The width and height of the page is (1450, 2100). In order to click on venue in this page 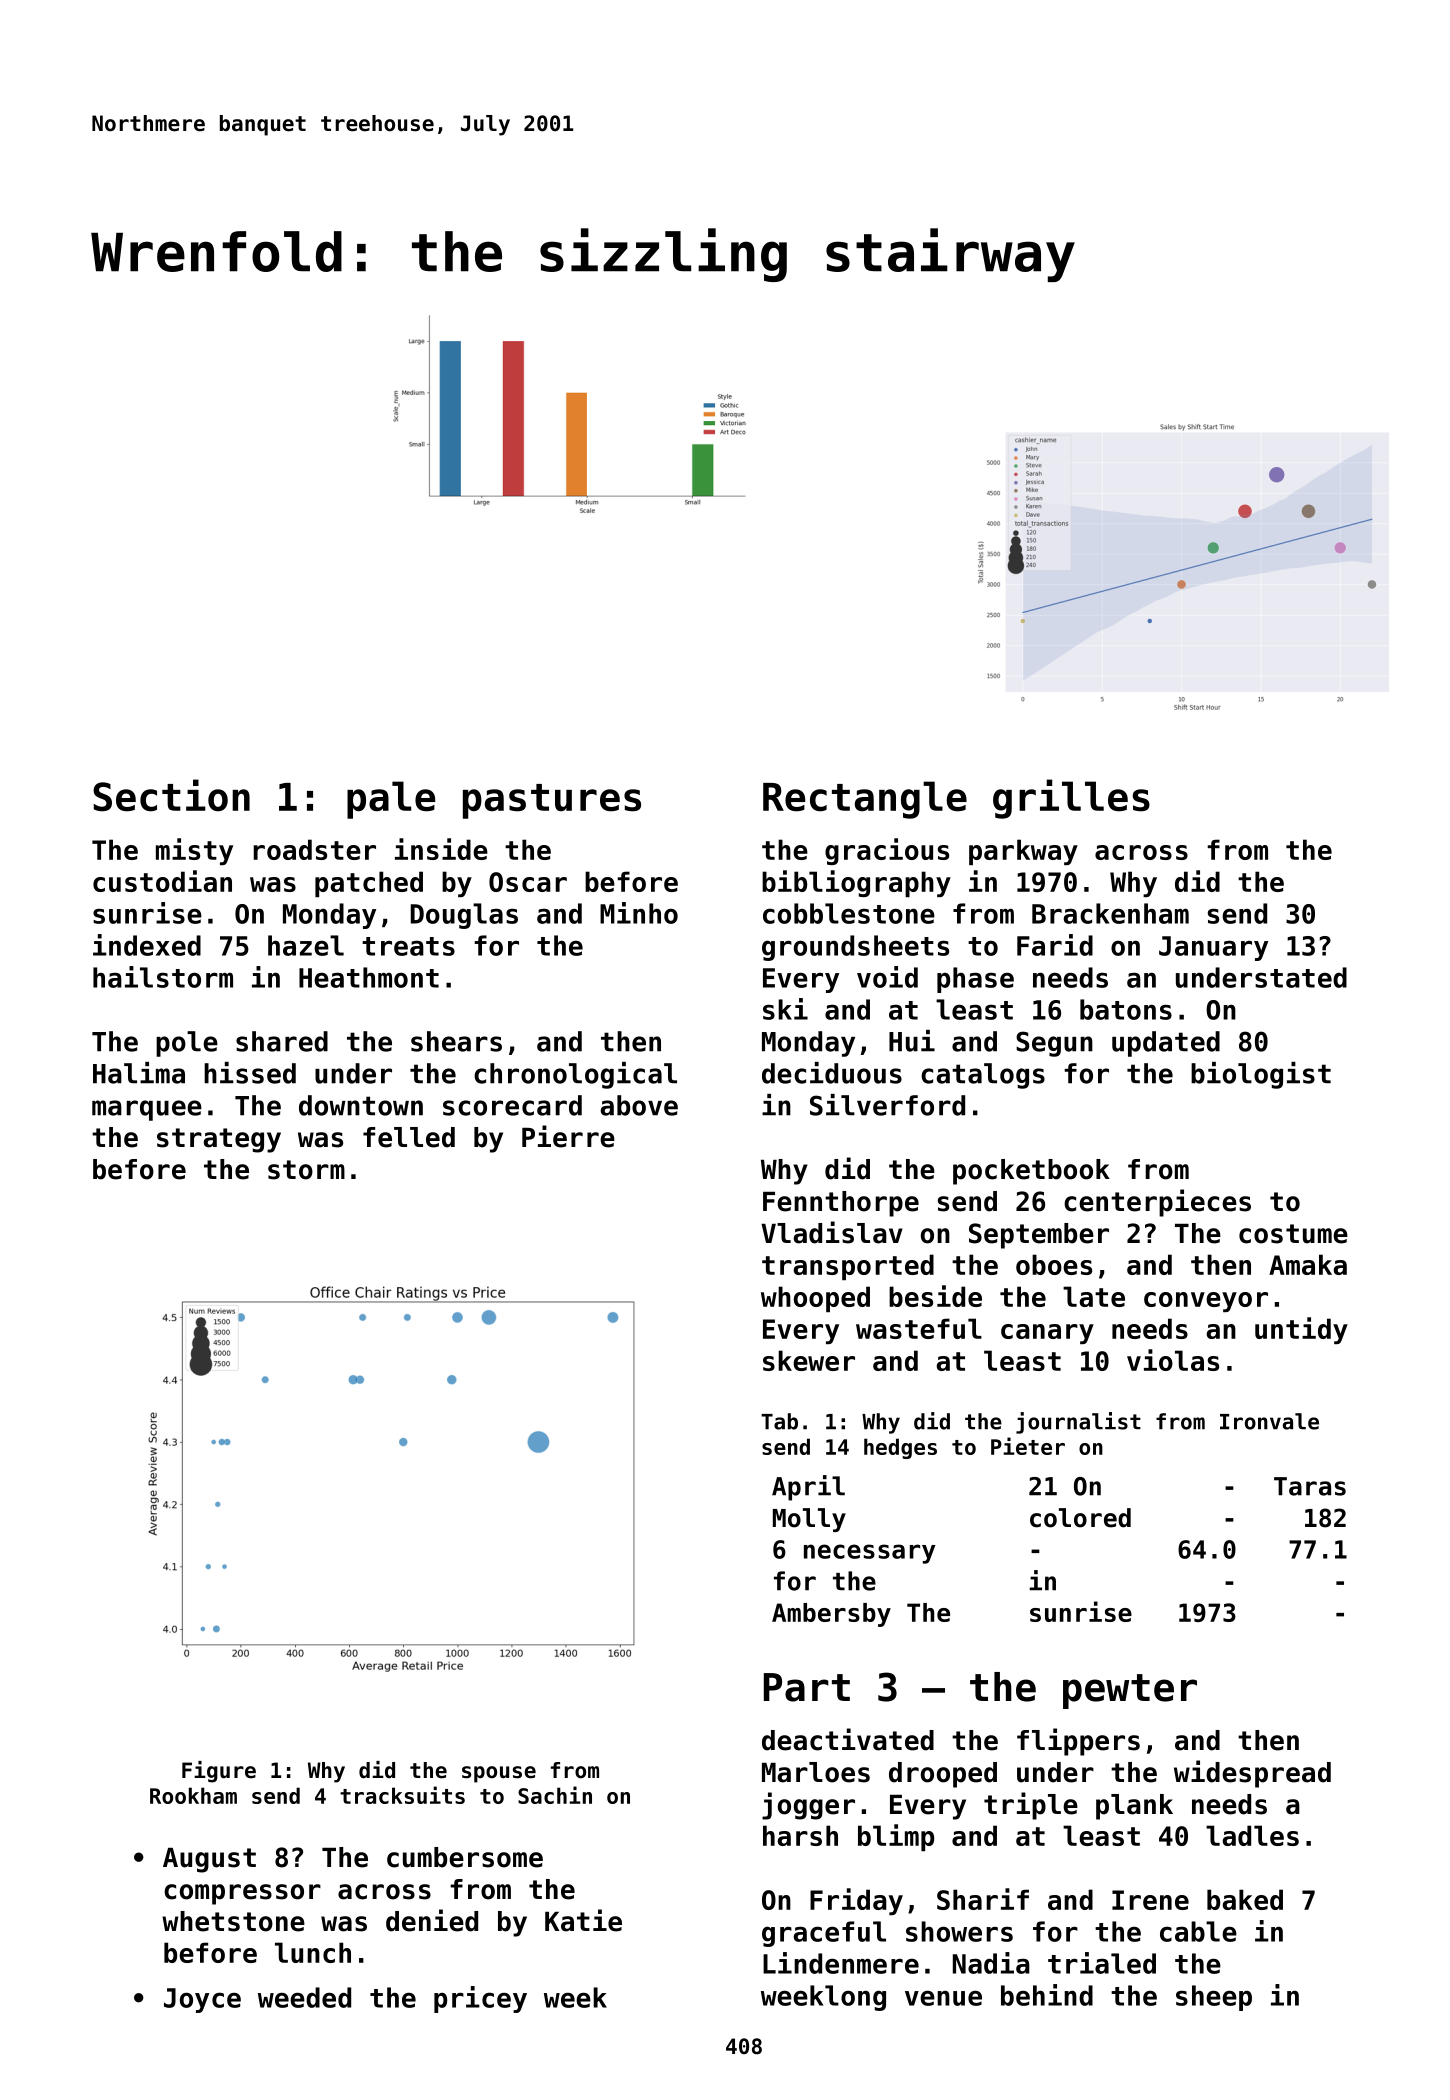, I will do `click(943, 1998)`.
